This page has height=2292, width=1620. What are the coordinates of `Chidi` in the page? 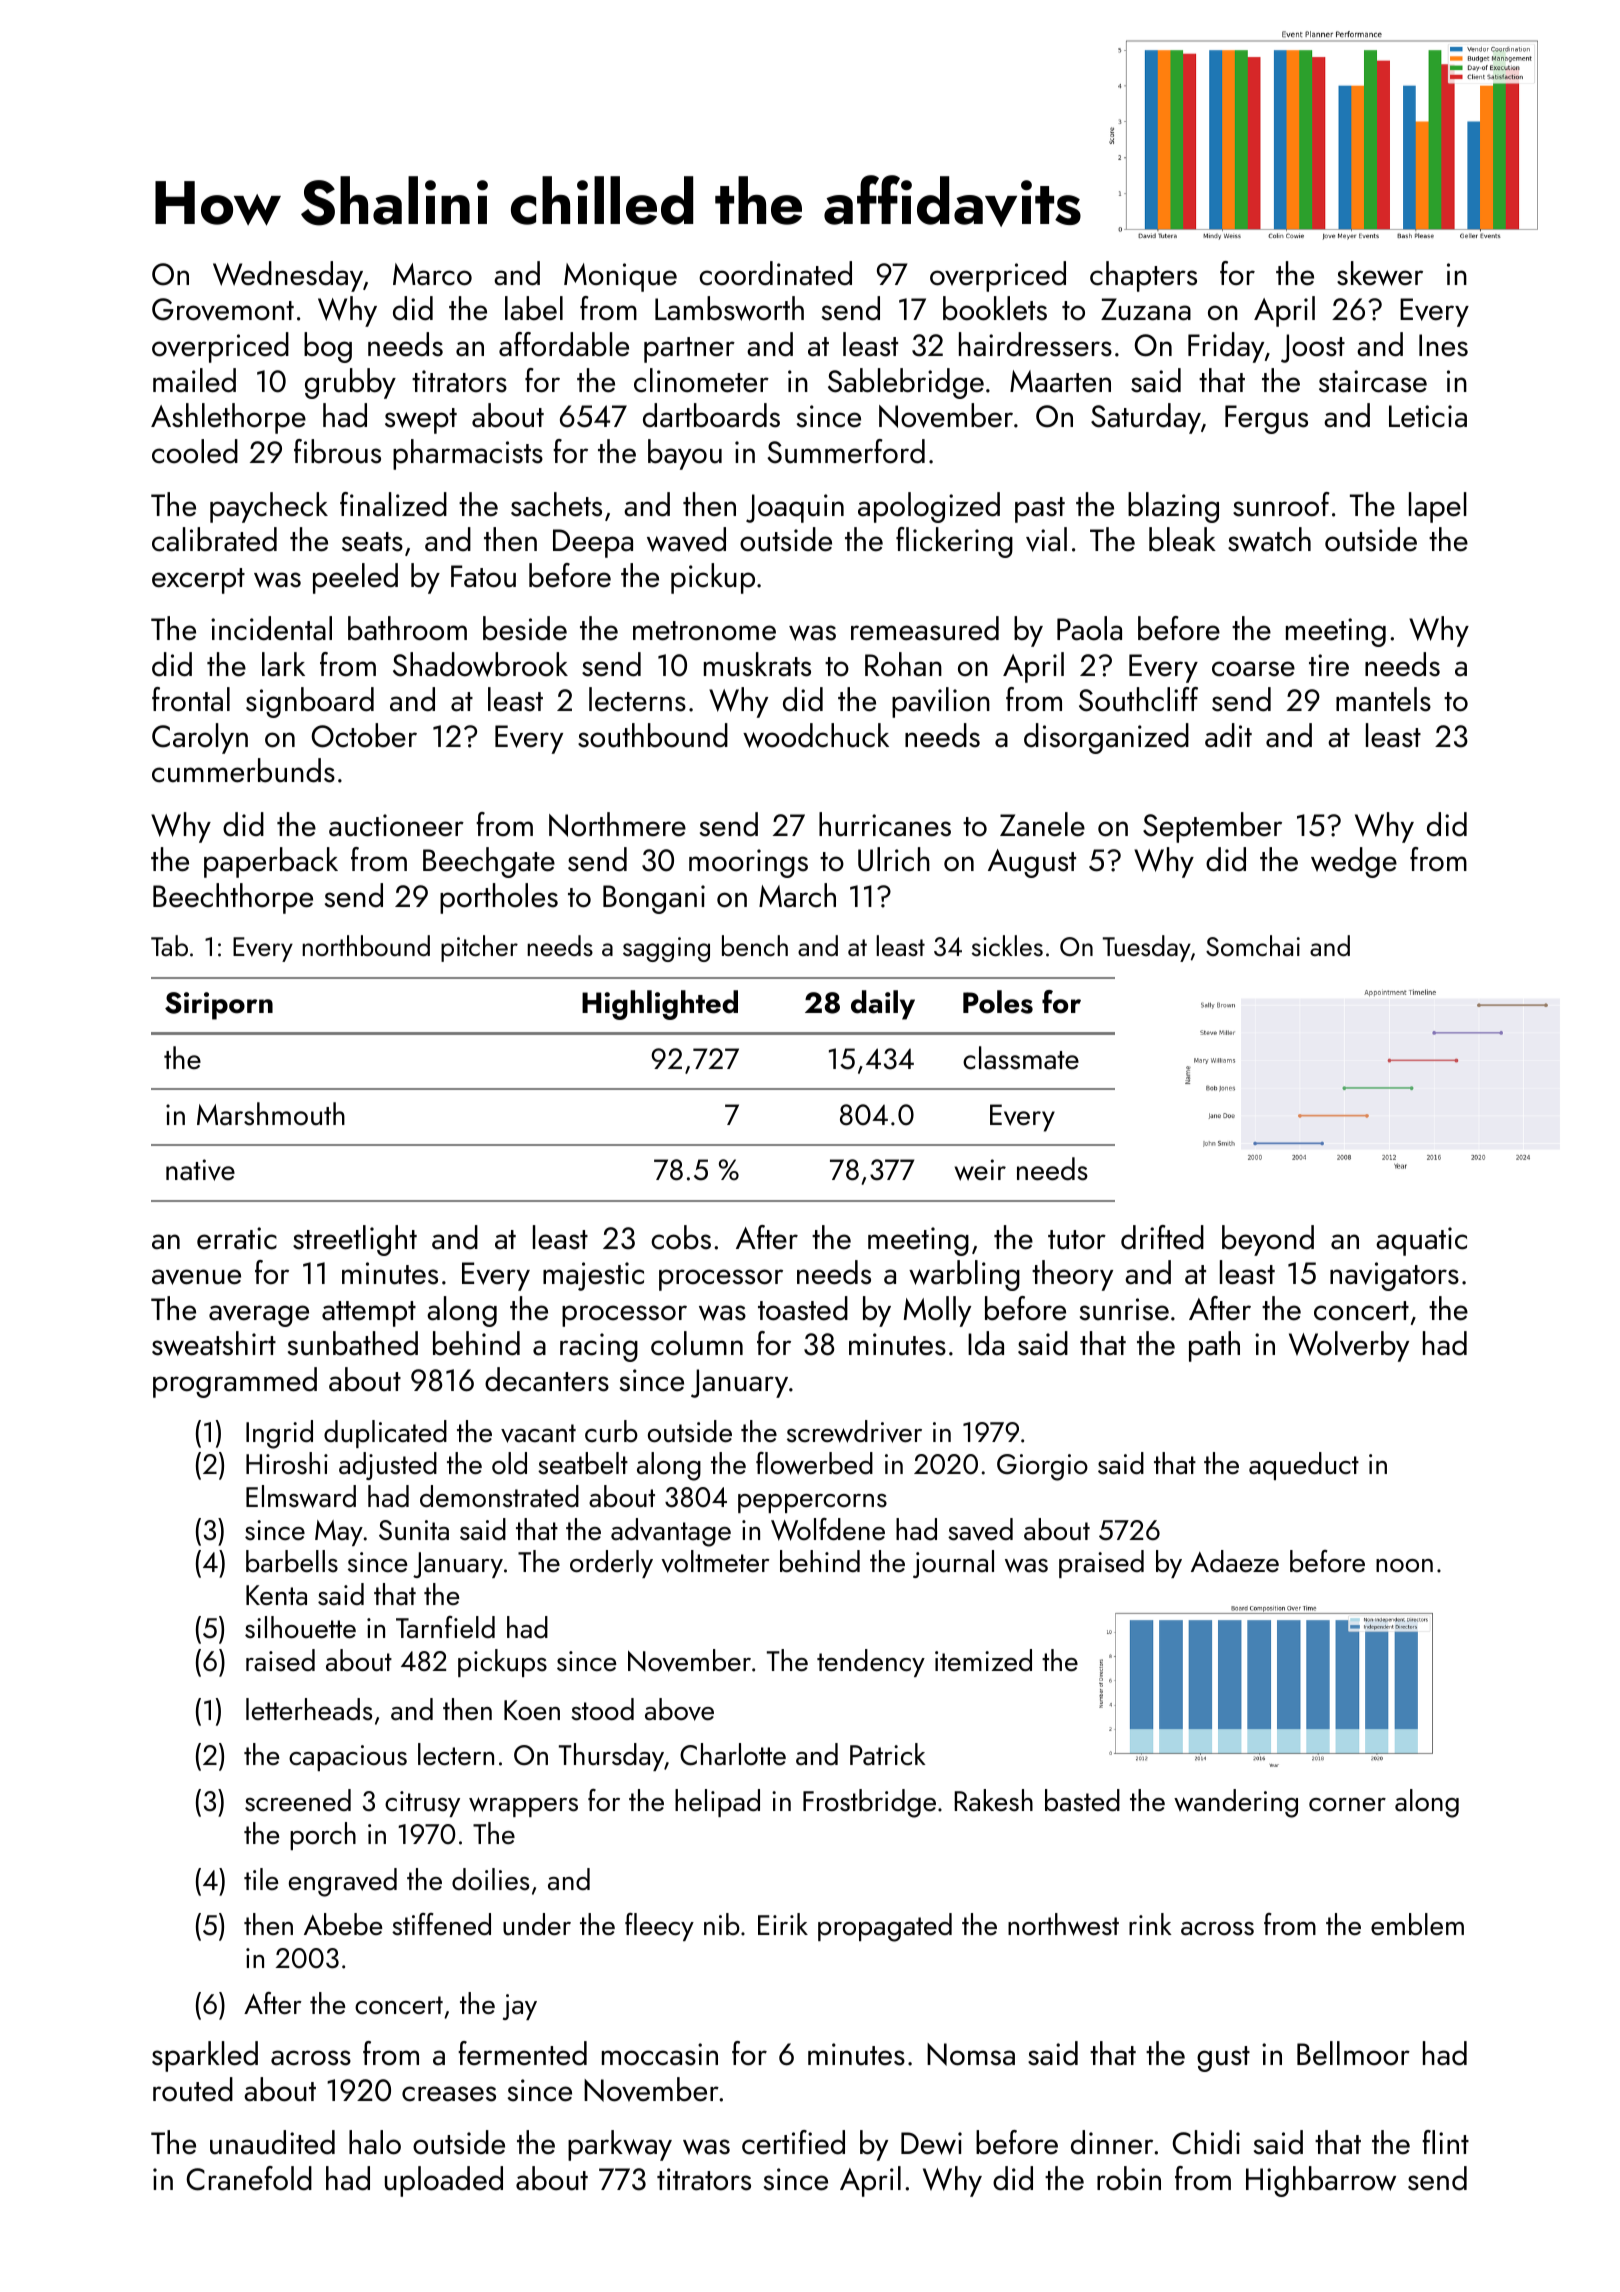 It's located at (1206, 2142).
